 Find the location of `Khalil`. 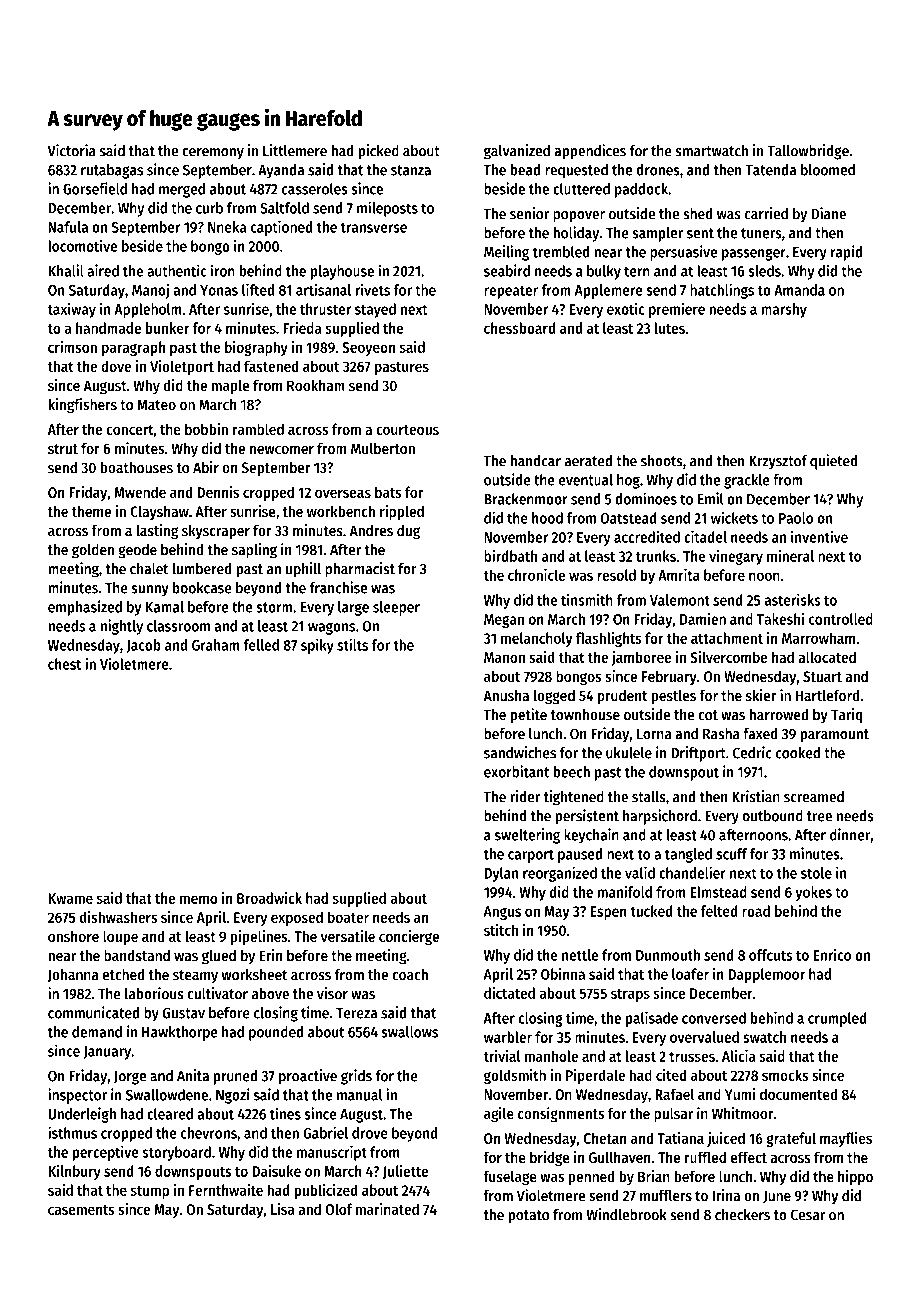

Khalil is located at coordinates (66, 270).
